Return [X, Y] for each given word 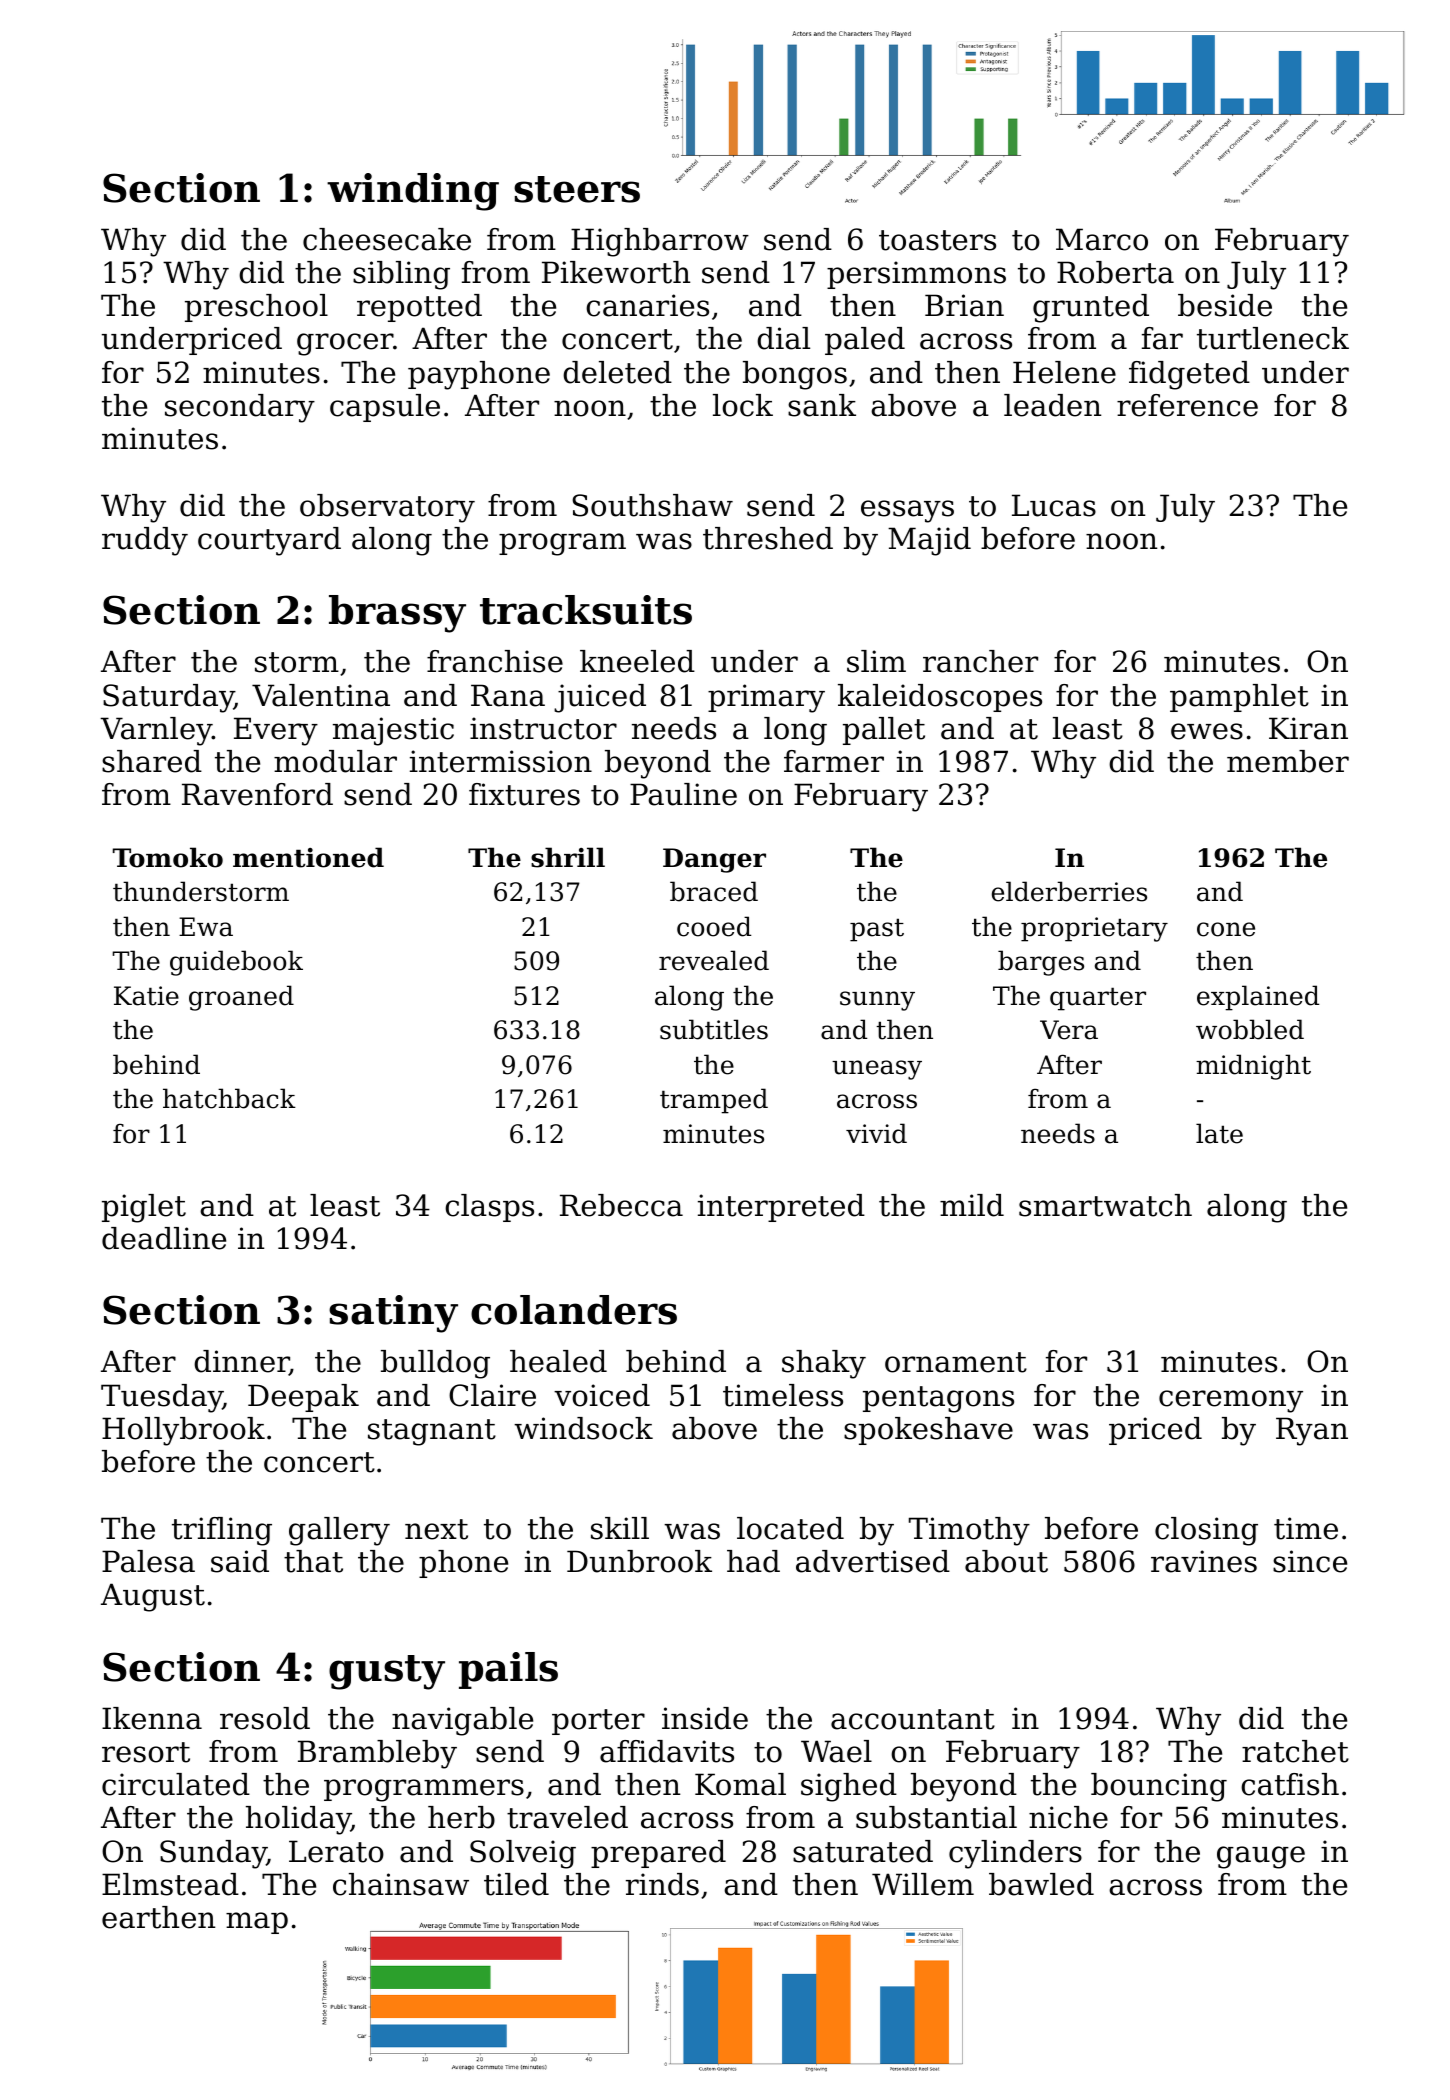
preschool [256, 308]
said [240, 1561]
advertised [873, 1561]
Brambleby [377, 1754]
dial [783, 338]
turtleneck [1273, 338]
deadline [164, 1238]
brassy [397, 614]
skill [620, 1528]
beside [1225, 305]
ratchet [1295, 1751]
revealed [714, 960]
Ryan [1312, 1431]
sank [822, 405]
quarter [1098, 999]
